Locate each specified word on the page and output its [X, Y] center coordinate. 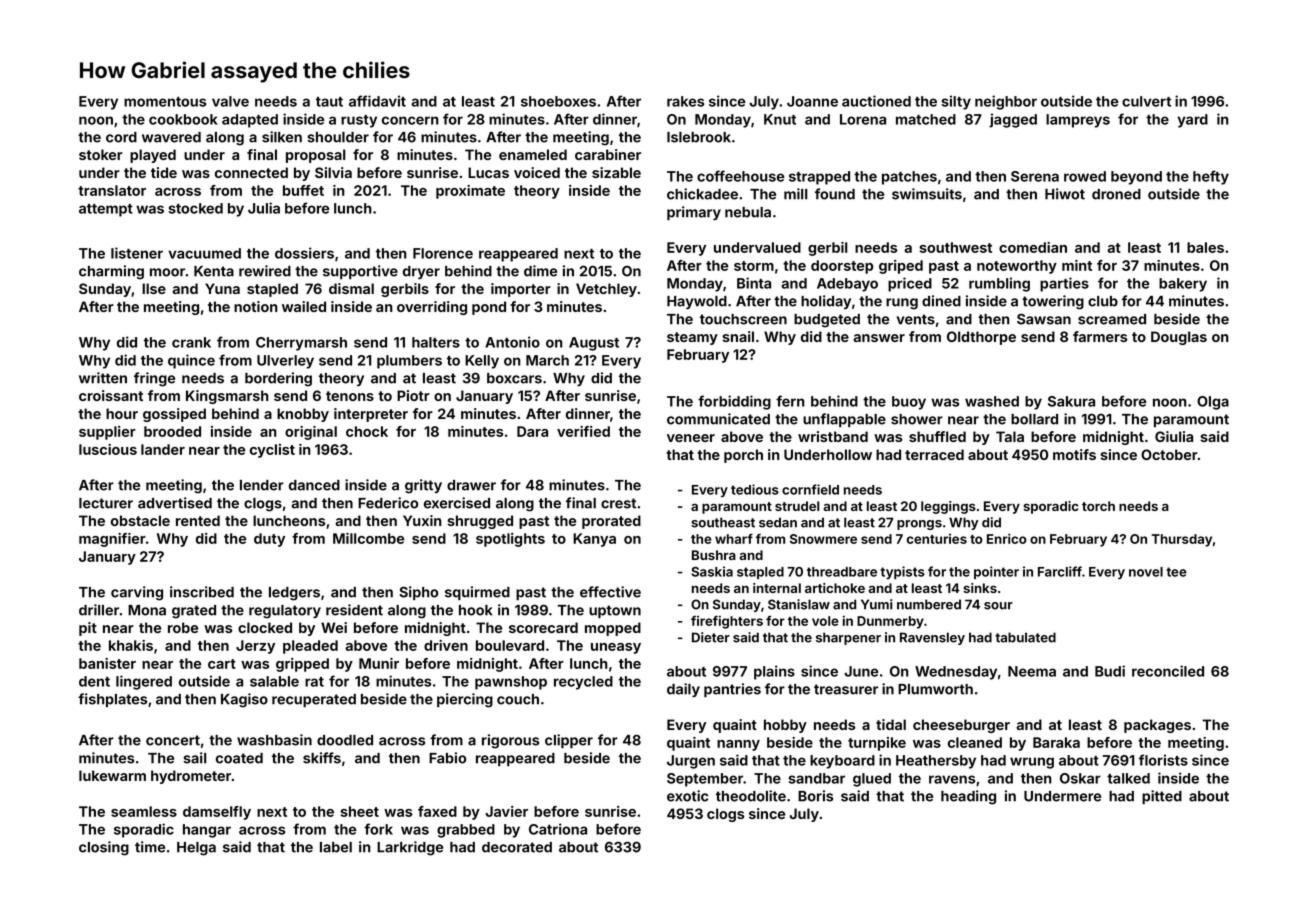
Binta [754, 283]
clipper [569, 741]
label [336, 847]
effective [610, 592]
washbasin [274, 740]
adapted [250, 121]
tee [1176, 572]
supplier [107, 433]
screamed [1112, 319]
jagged [1013, 120]
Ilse [154, 288]
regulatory [285, 612]
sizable [616, 172]
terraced [934, 454]
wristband [833, 436]
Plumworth [935, 689]
